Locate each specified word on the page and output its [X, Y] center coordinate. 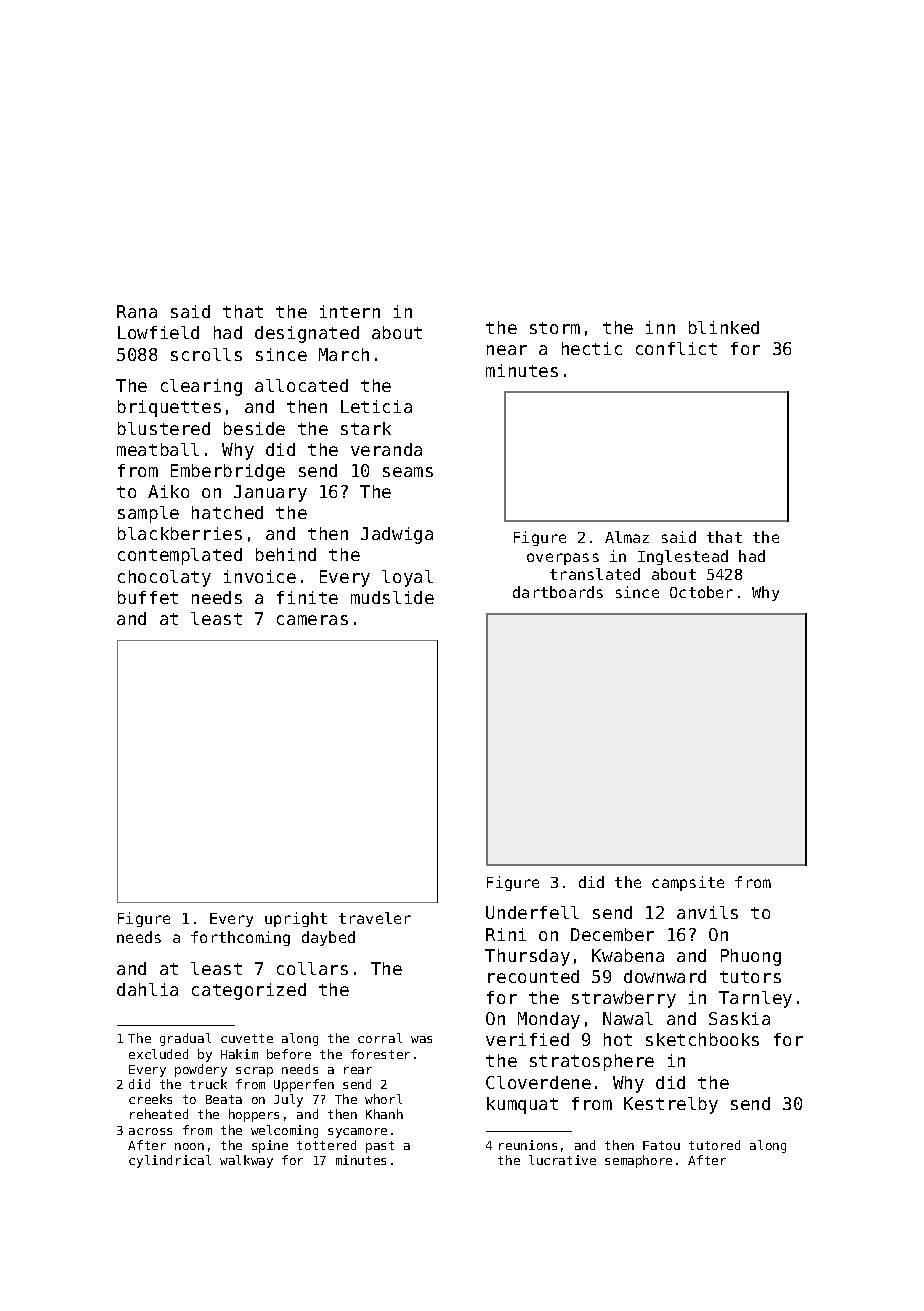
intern [350, 311]
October [701, 592]
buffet [148, 597]
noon [189, 1146]
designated [307, 334]
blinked [724, 327]
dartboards [558, 592]
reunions [528, 1145]
